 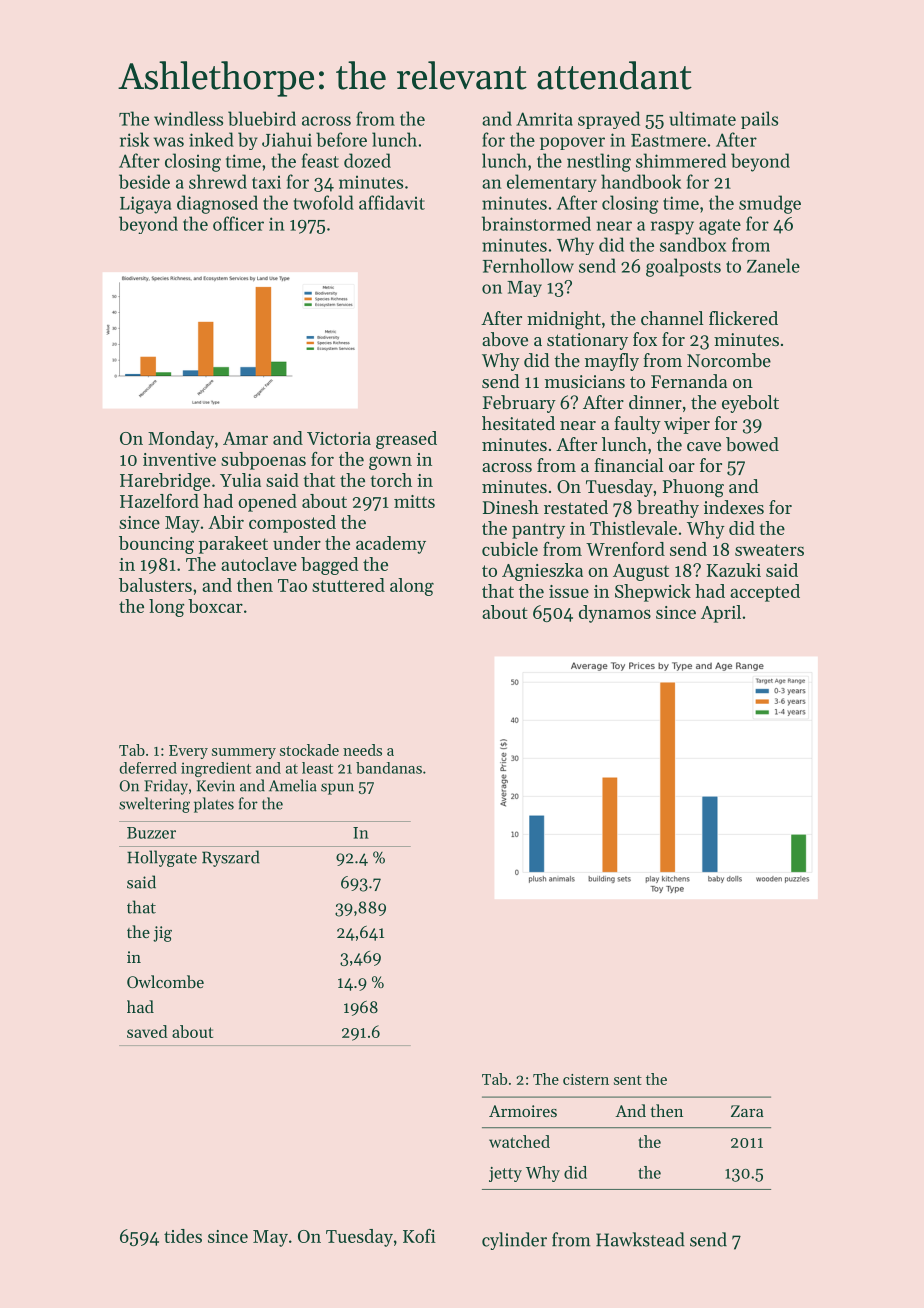 What do you see at coordinates (747, 1111) in the screenshot?
I see `Zara` at bounding box center [747, 1111].
